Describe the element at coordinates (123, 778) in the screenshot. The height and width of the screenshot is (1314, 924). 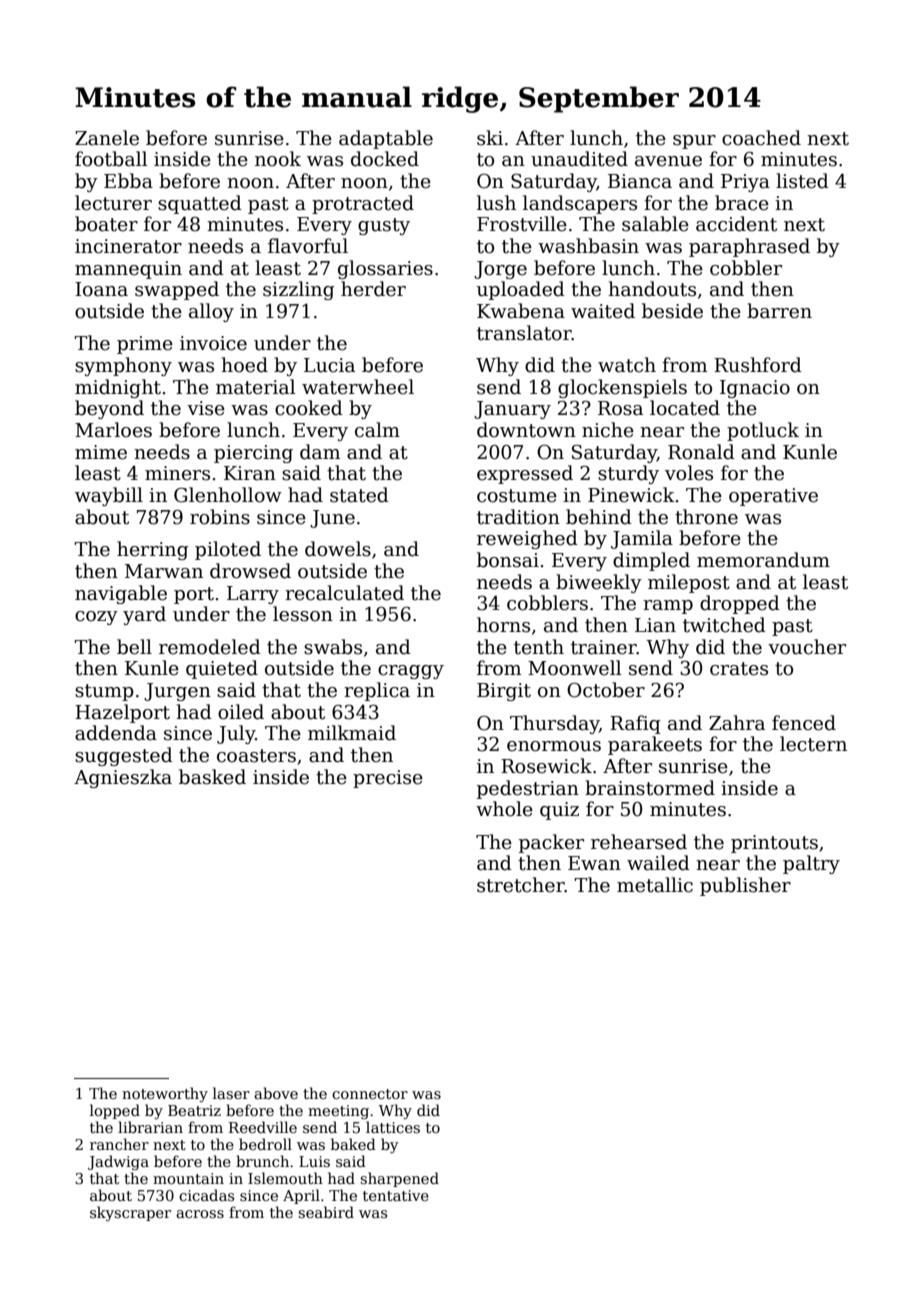
I see `Agnieszka` at that location.
